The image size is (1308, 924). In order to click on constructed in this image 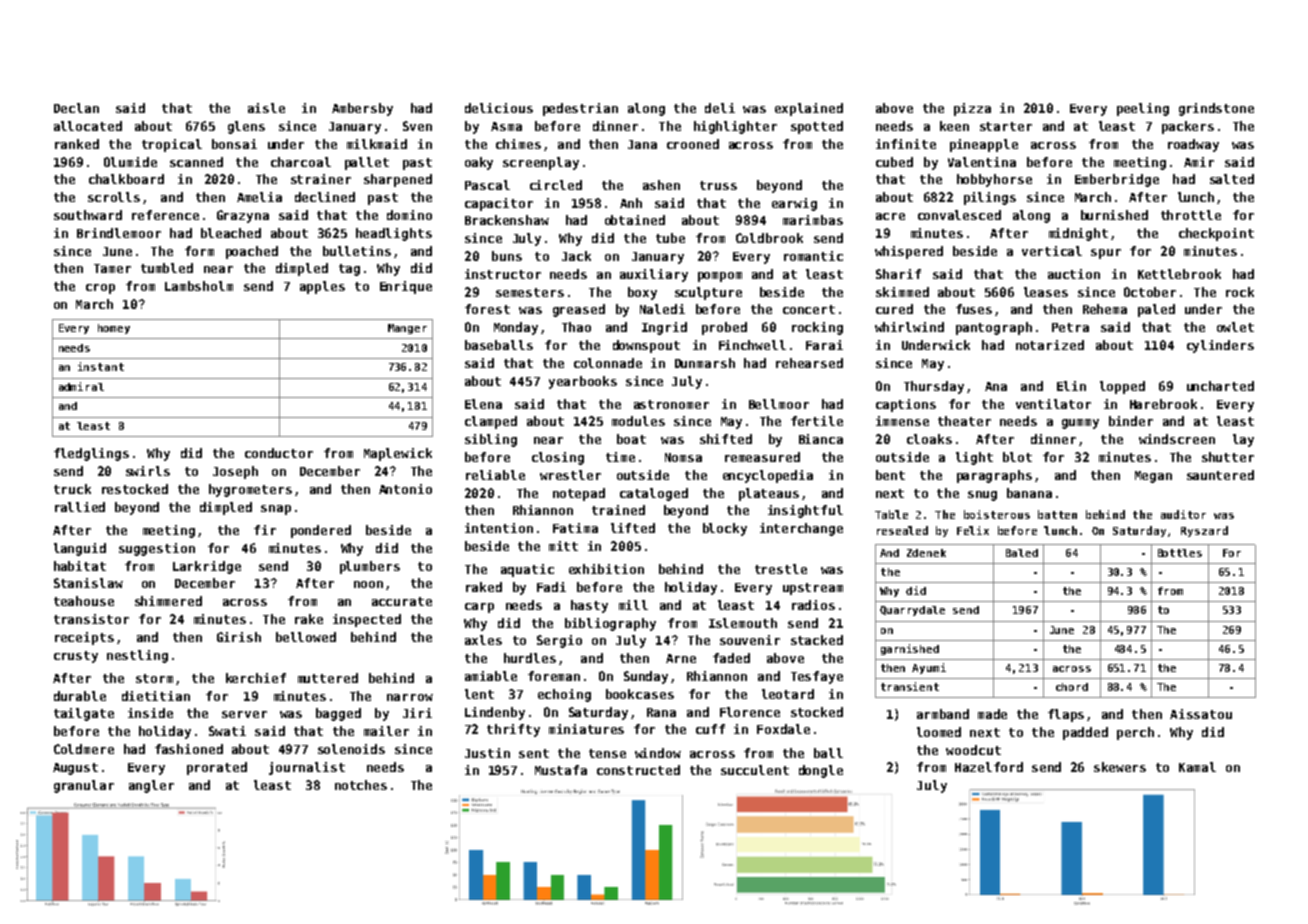, I will do `click(638, 770)`.
